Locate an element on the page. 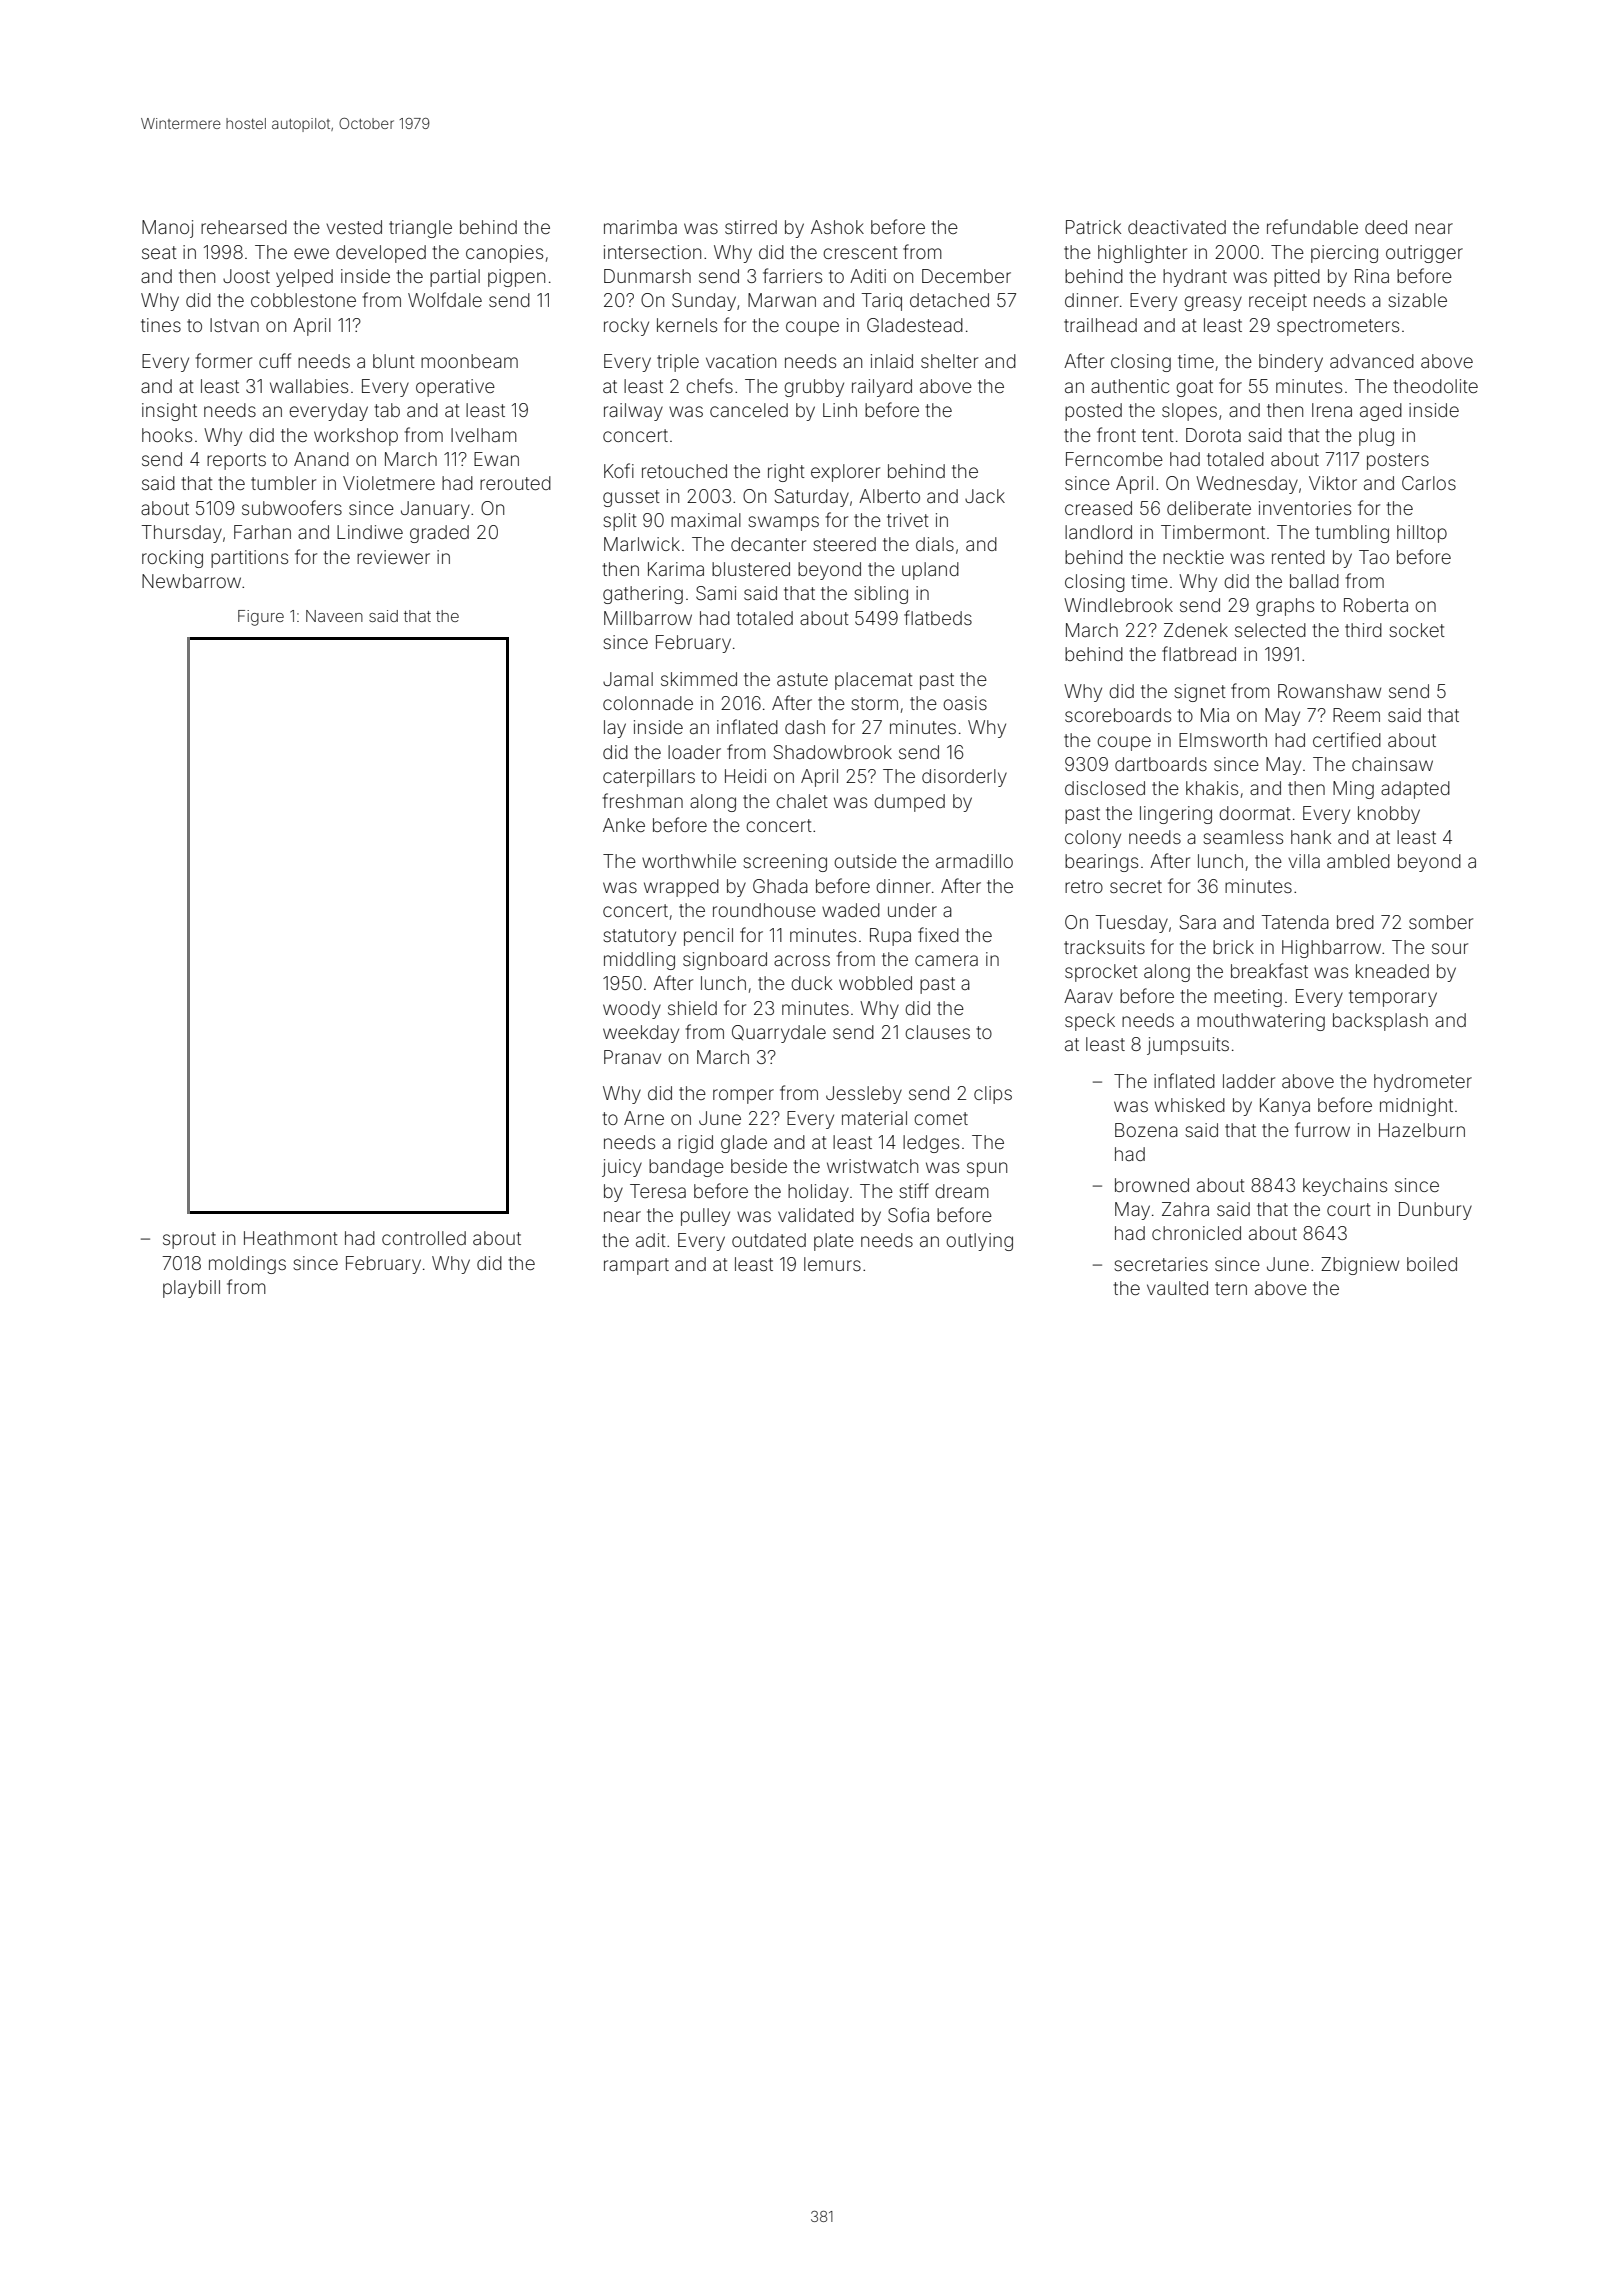 The image size is (1620, 2292). rehearsed is located at coordinates (244, 227).
